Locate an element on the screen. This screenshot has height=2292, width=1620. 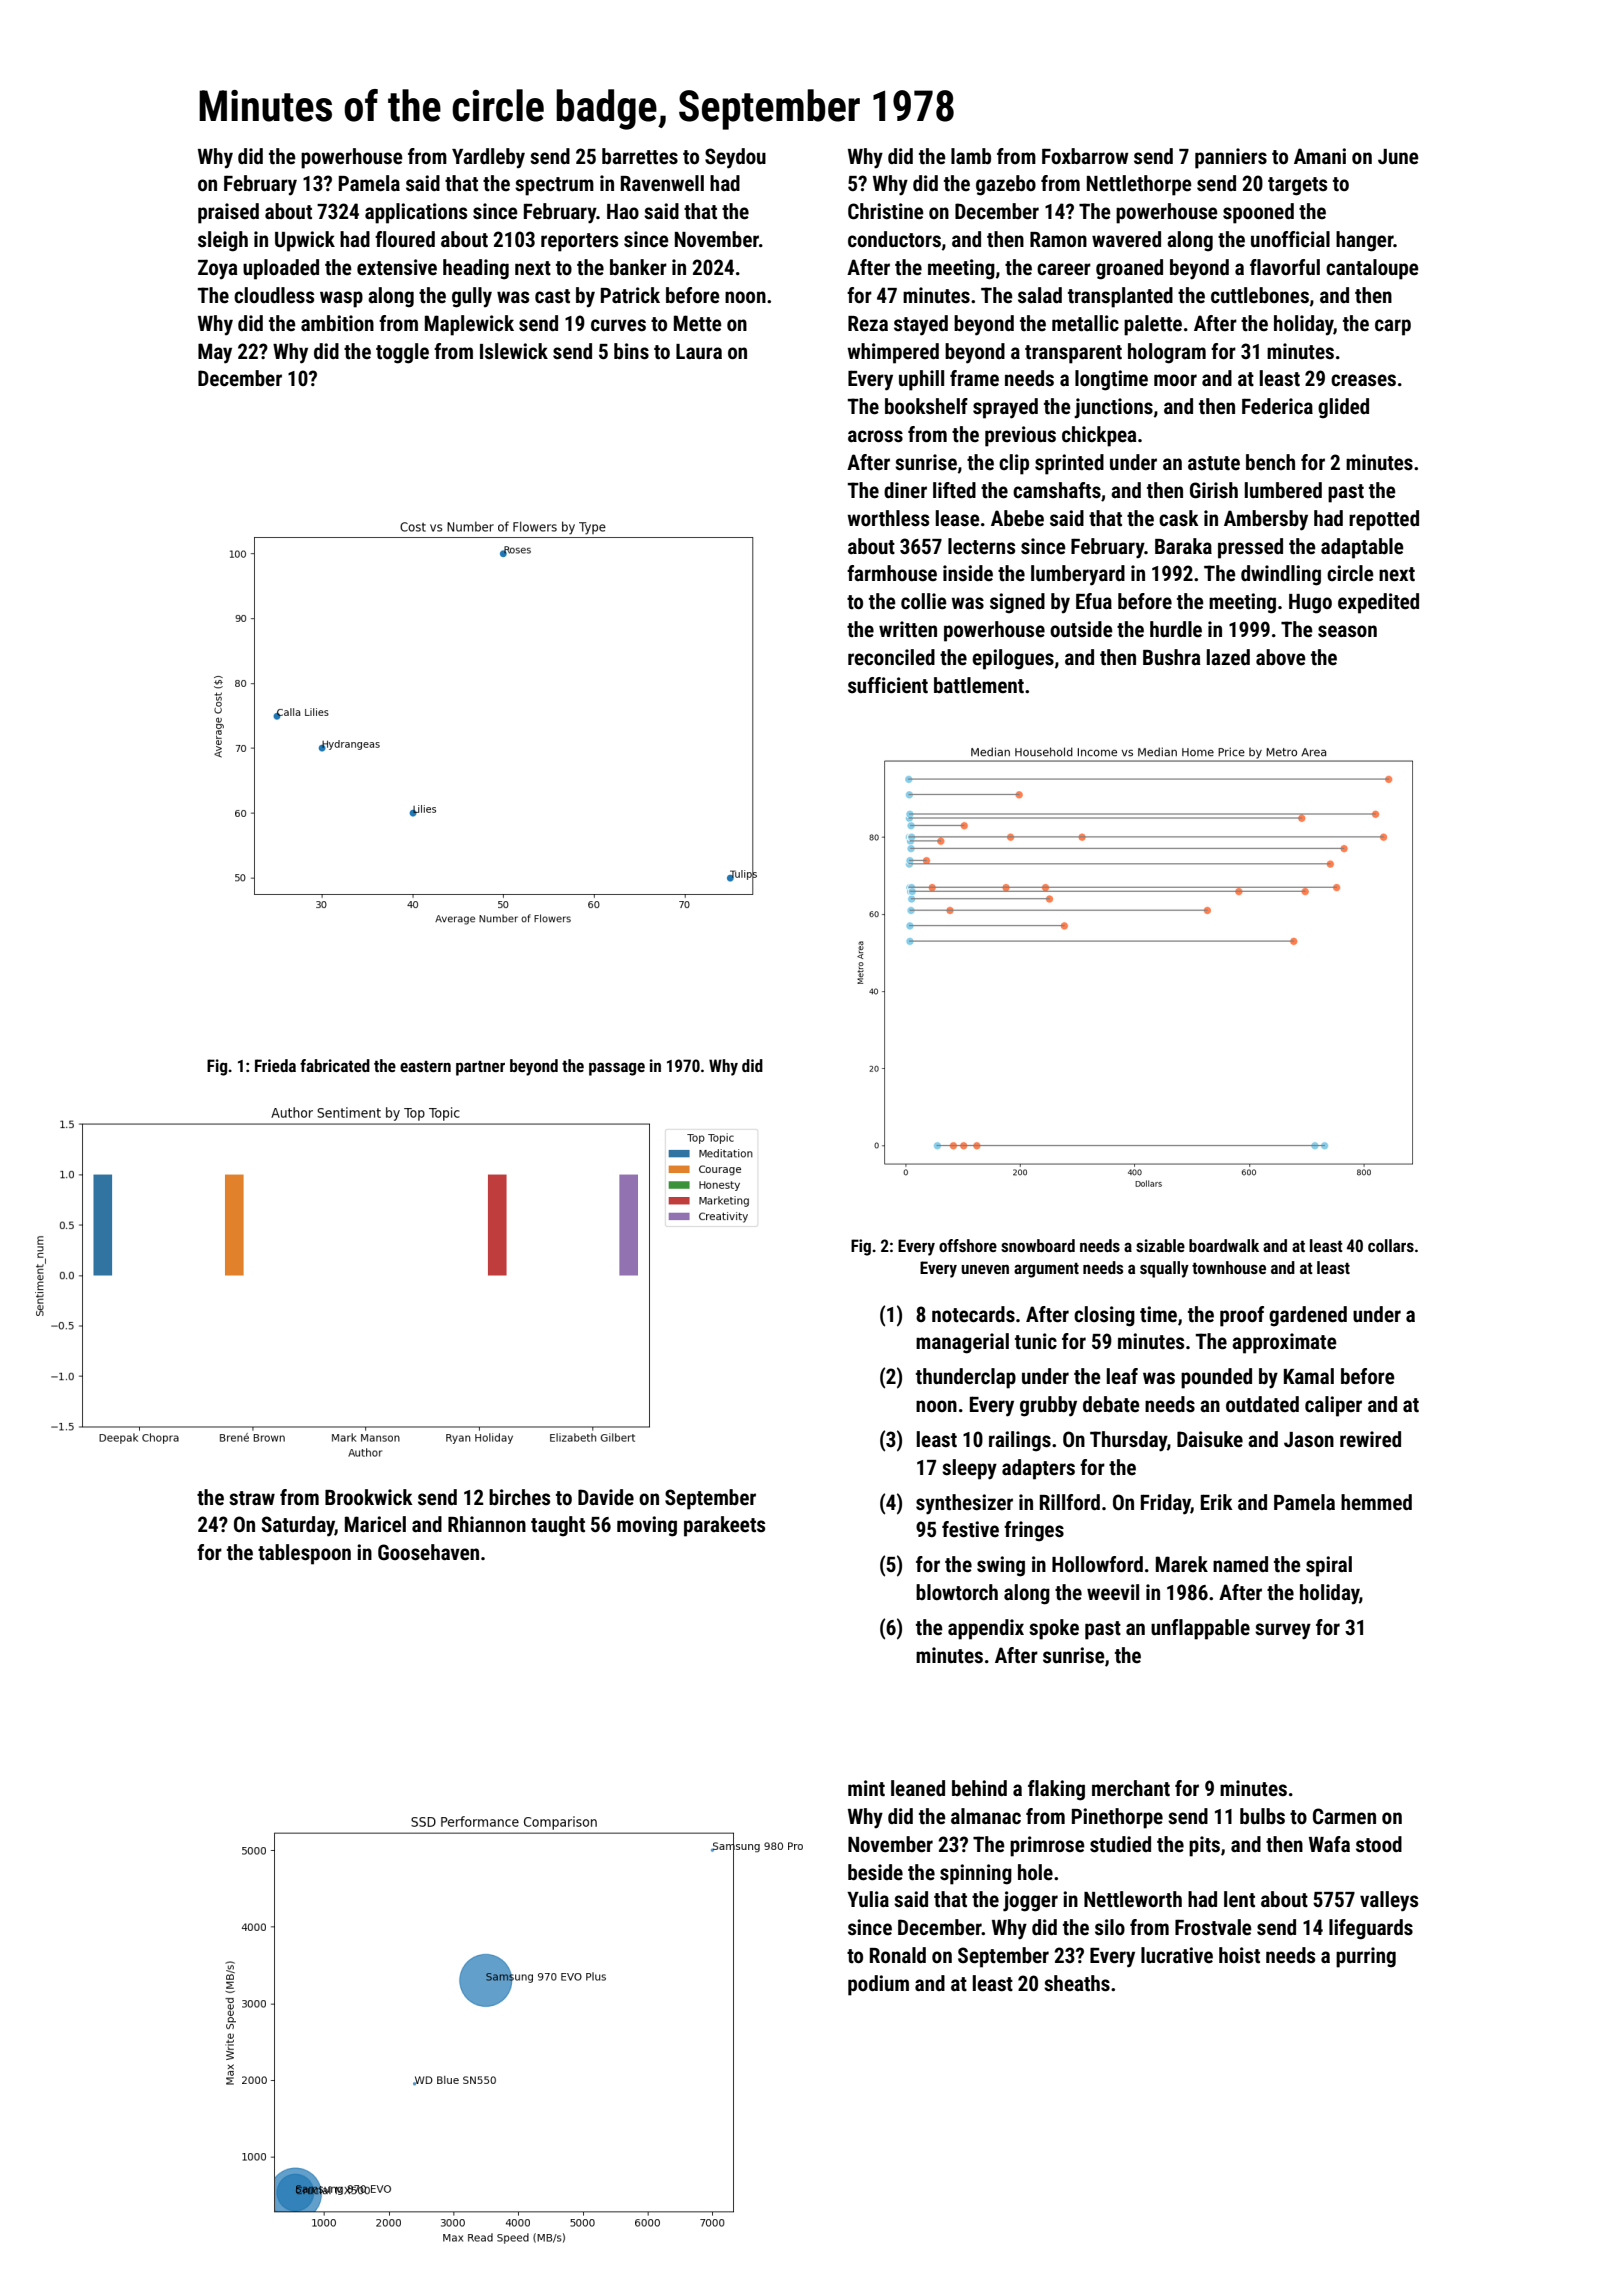
cask is located at coordinates (1179, 518).
